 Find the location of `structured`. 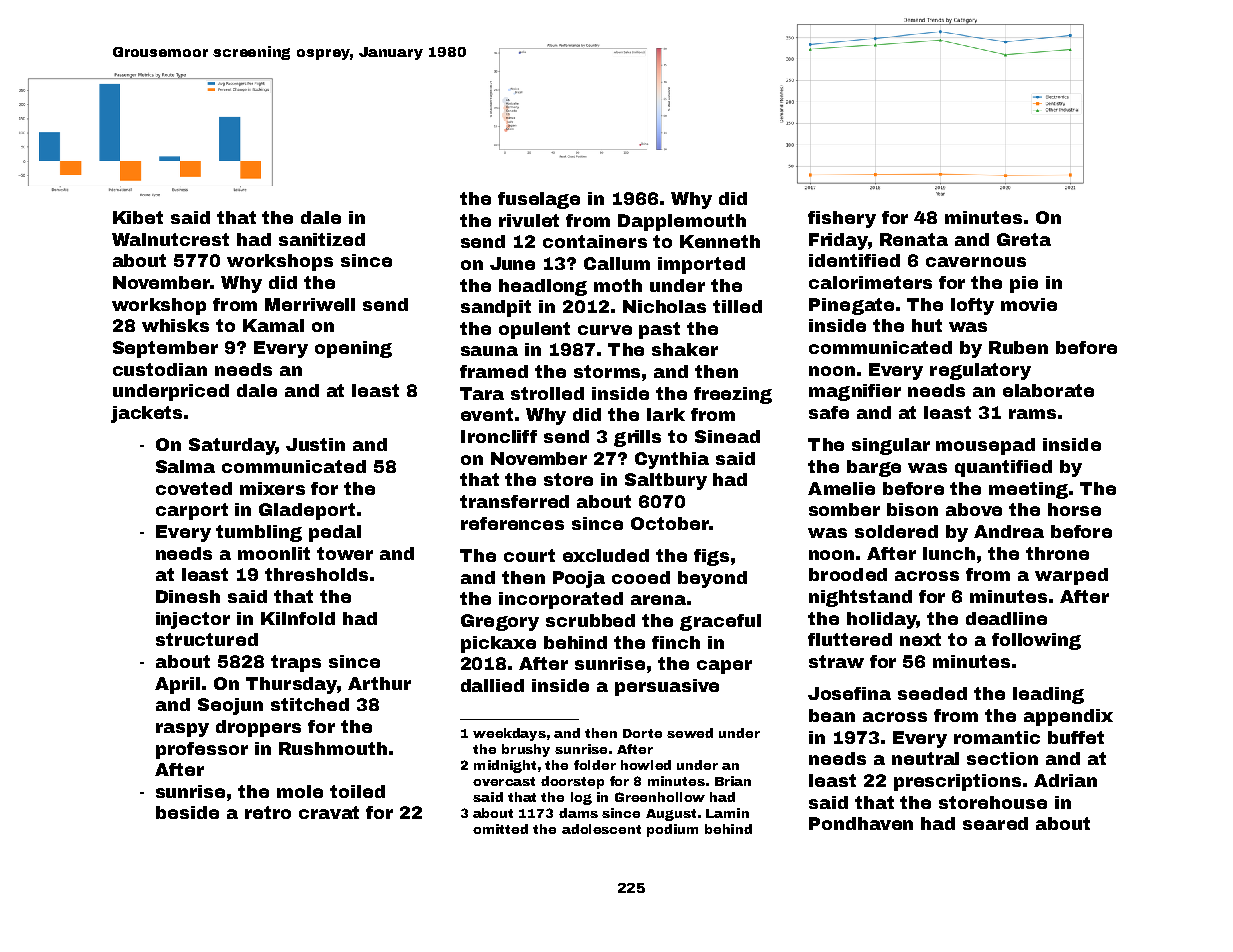

structured is located at coordinates (207, 639).
